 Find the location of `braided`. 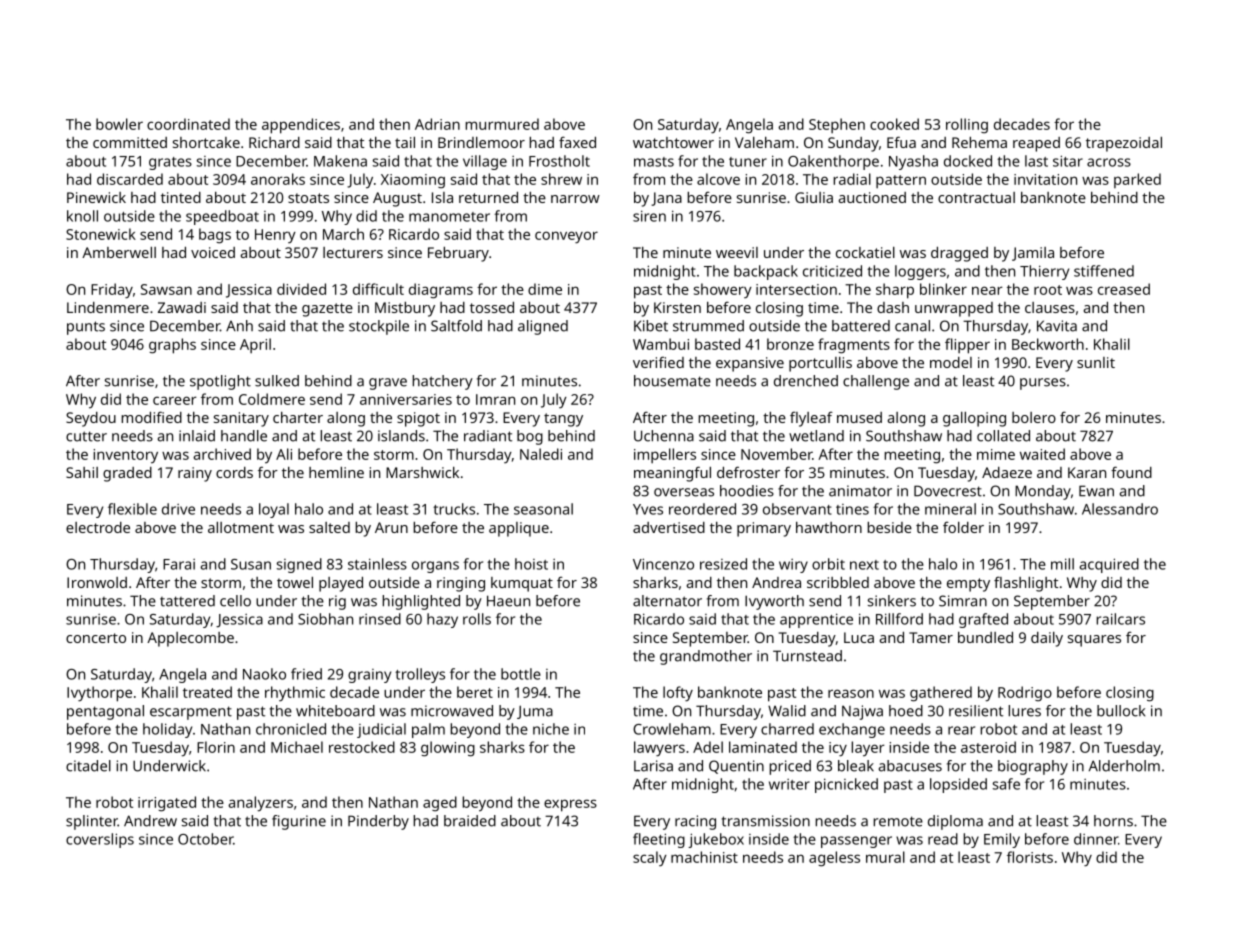

braided is located at coordinates (470, 821).
